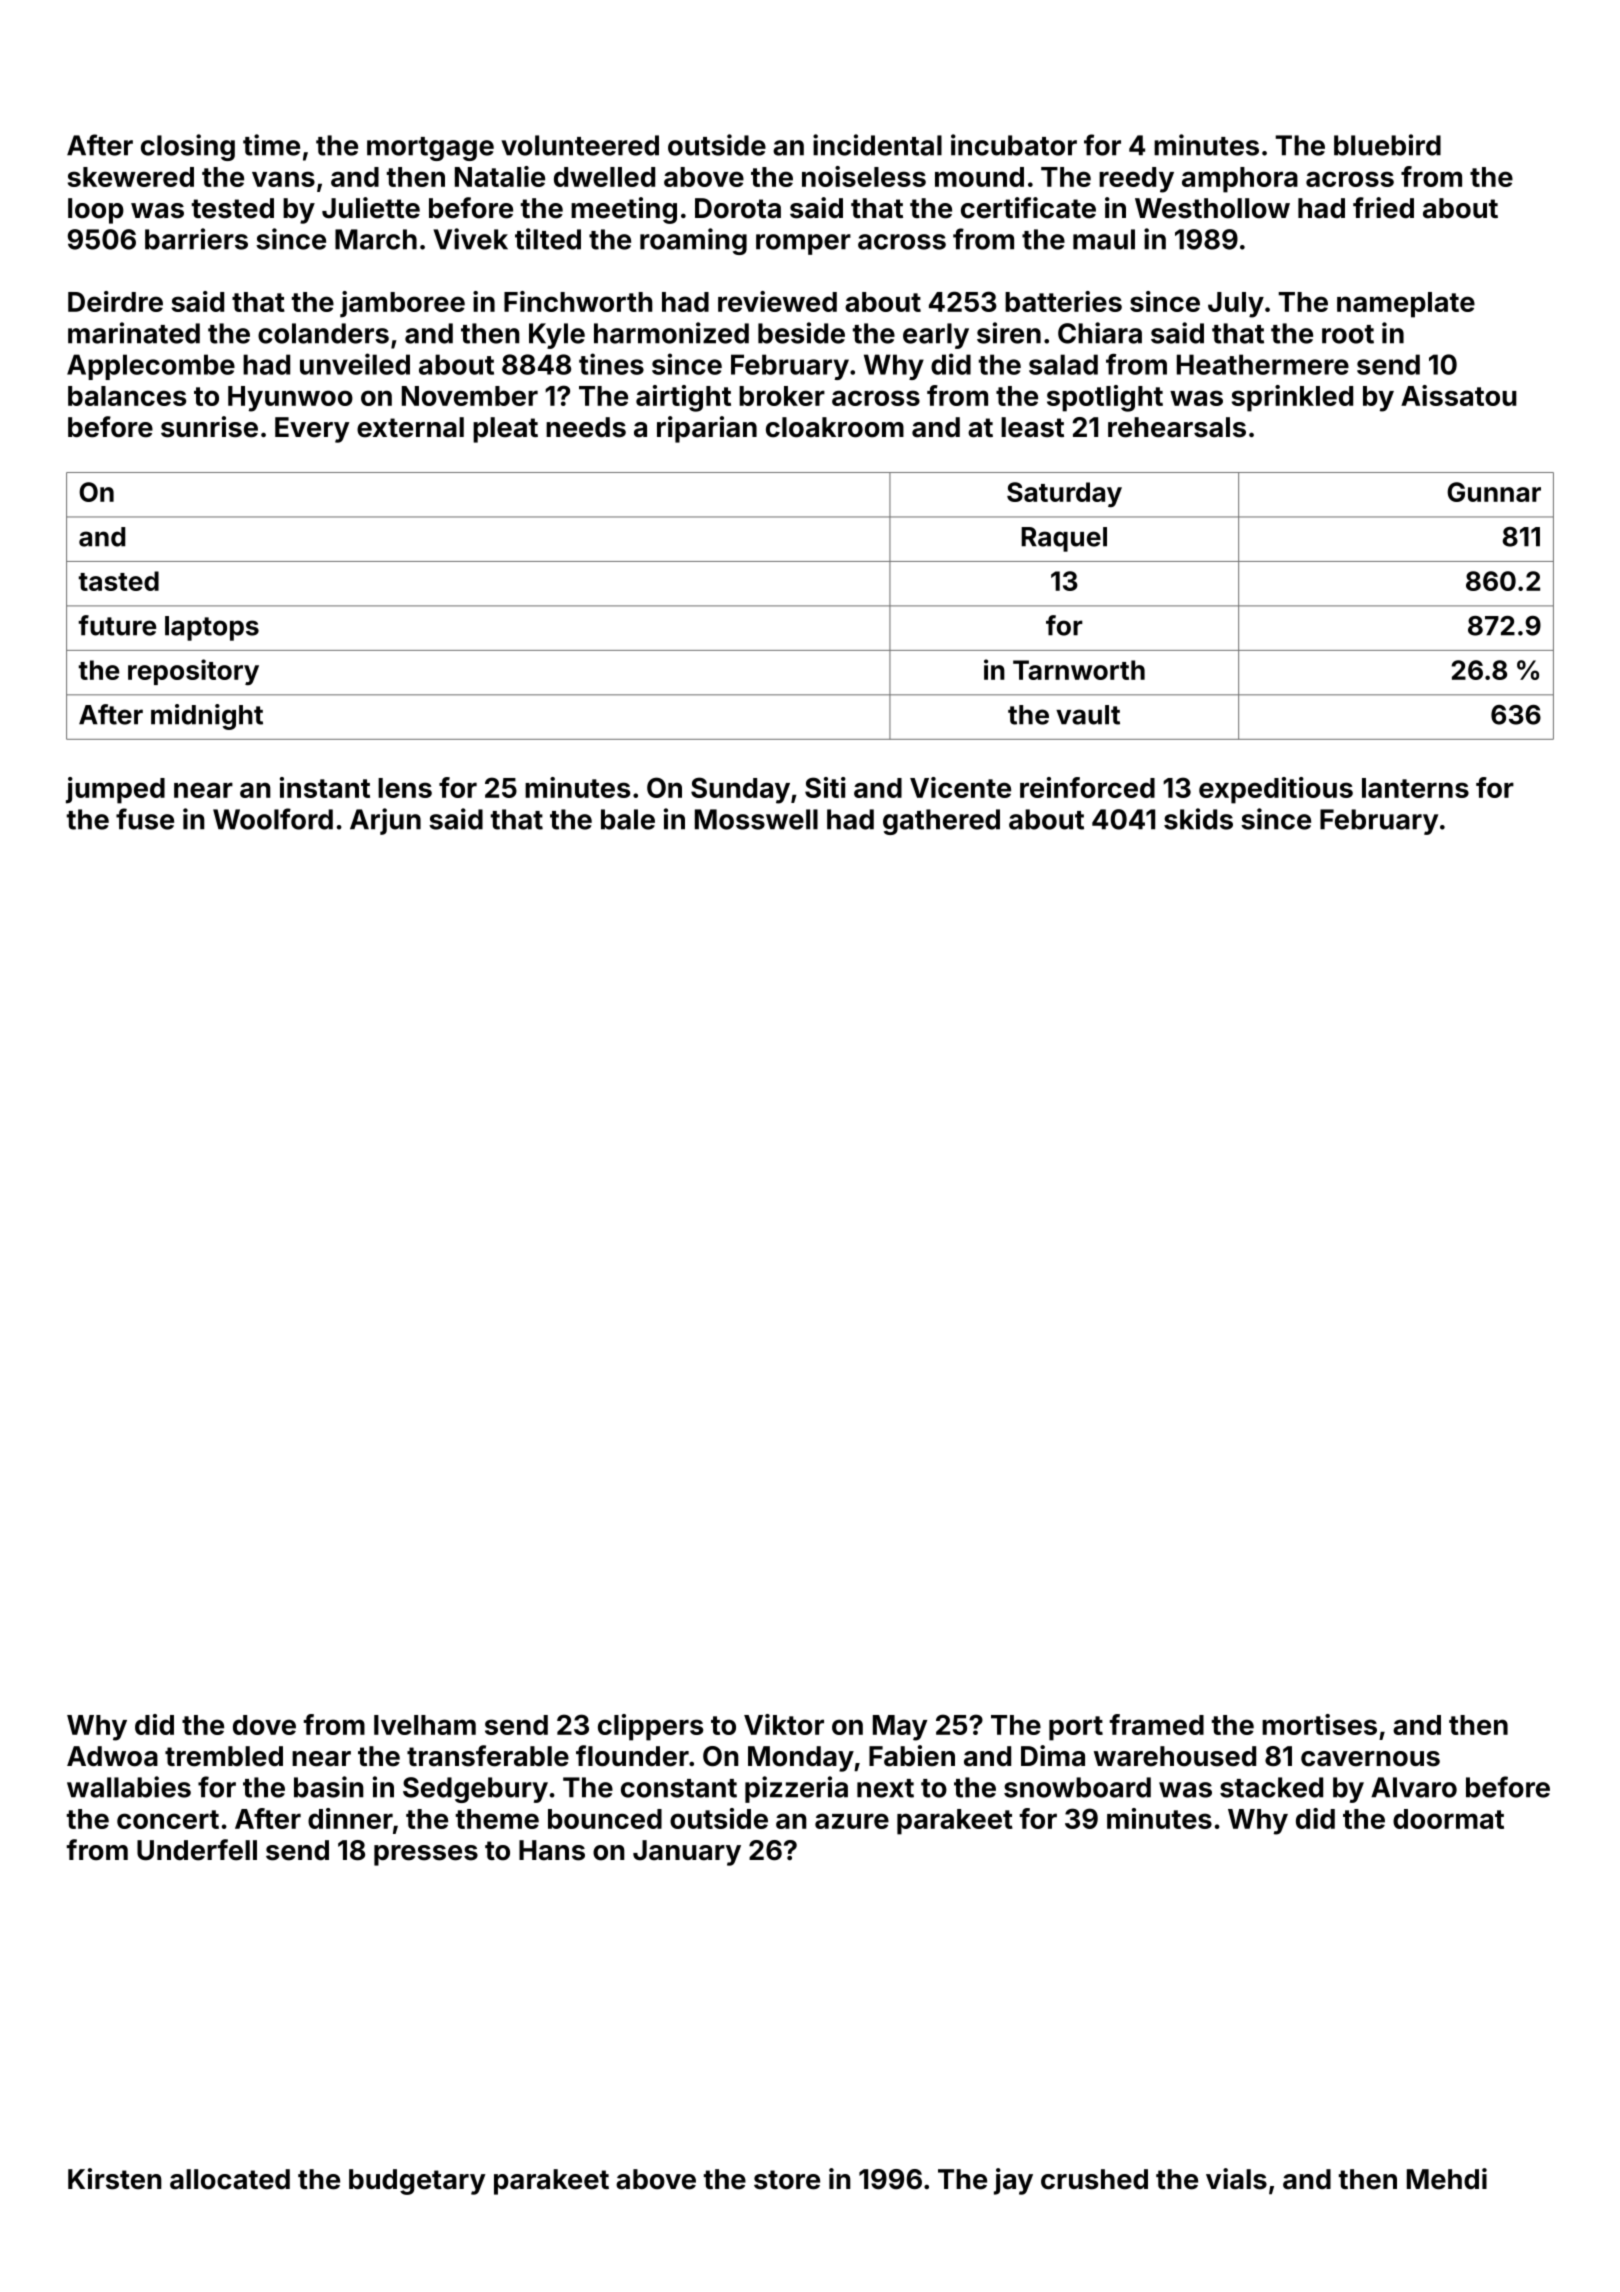 The image size is (1620, 2292). I want to click on needs, so click(586, 427).
